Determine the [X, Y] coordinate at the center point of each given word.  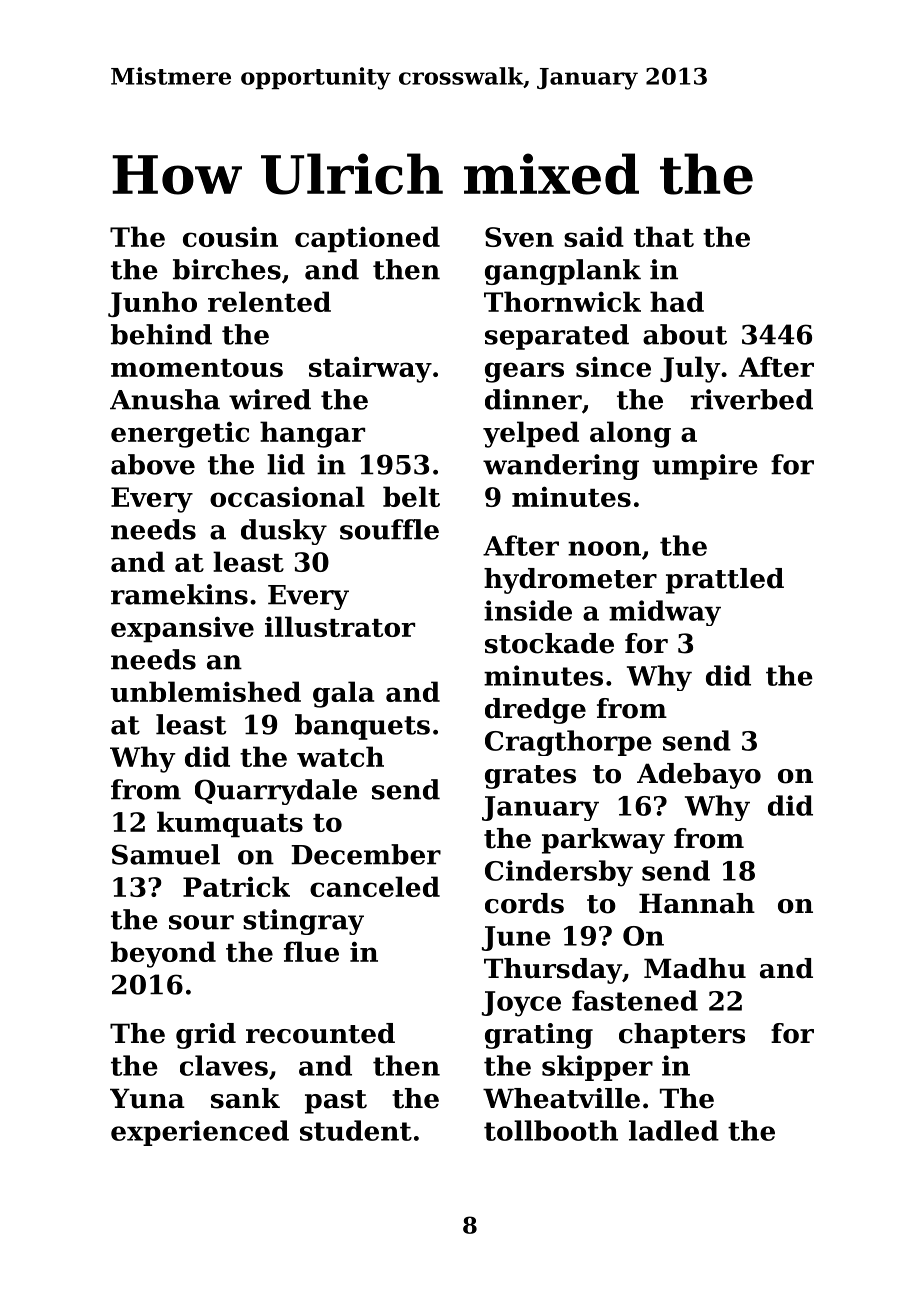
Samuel [166, 854]
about [685, 334]
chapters [682, 1036]
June [516, 938]
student [356, 1130]
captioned [367, 239]
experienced [200, 1133]
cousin [230, 236]
